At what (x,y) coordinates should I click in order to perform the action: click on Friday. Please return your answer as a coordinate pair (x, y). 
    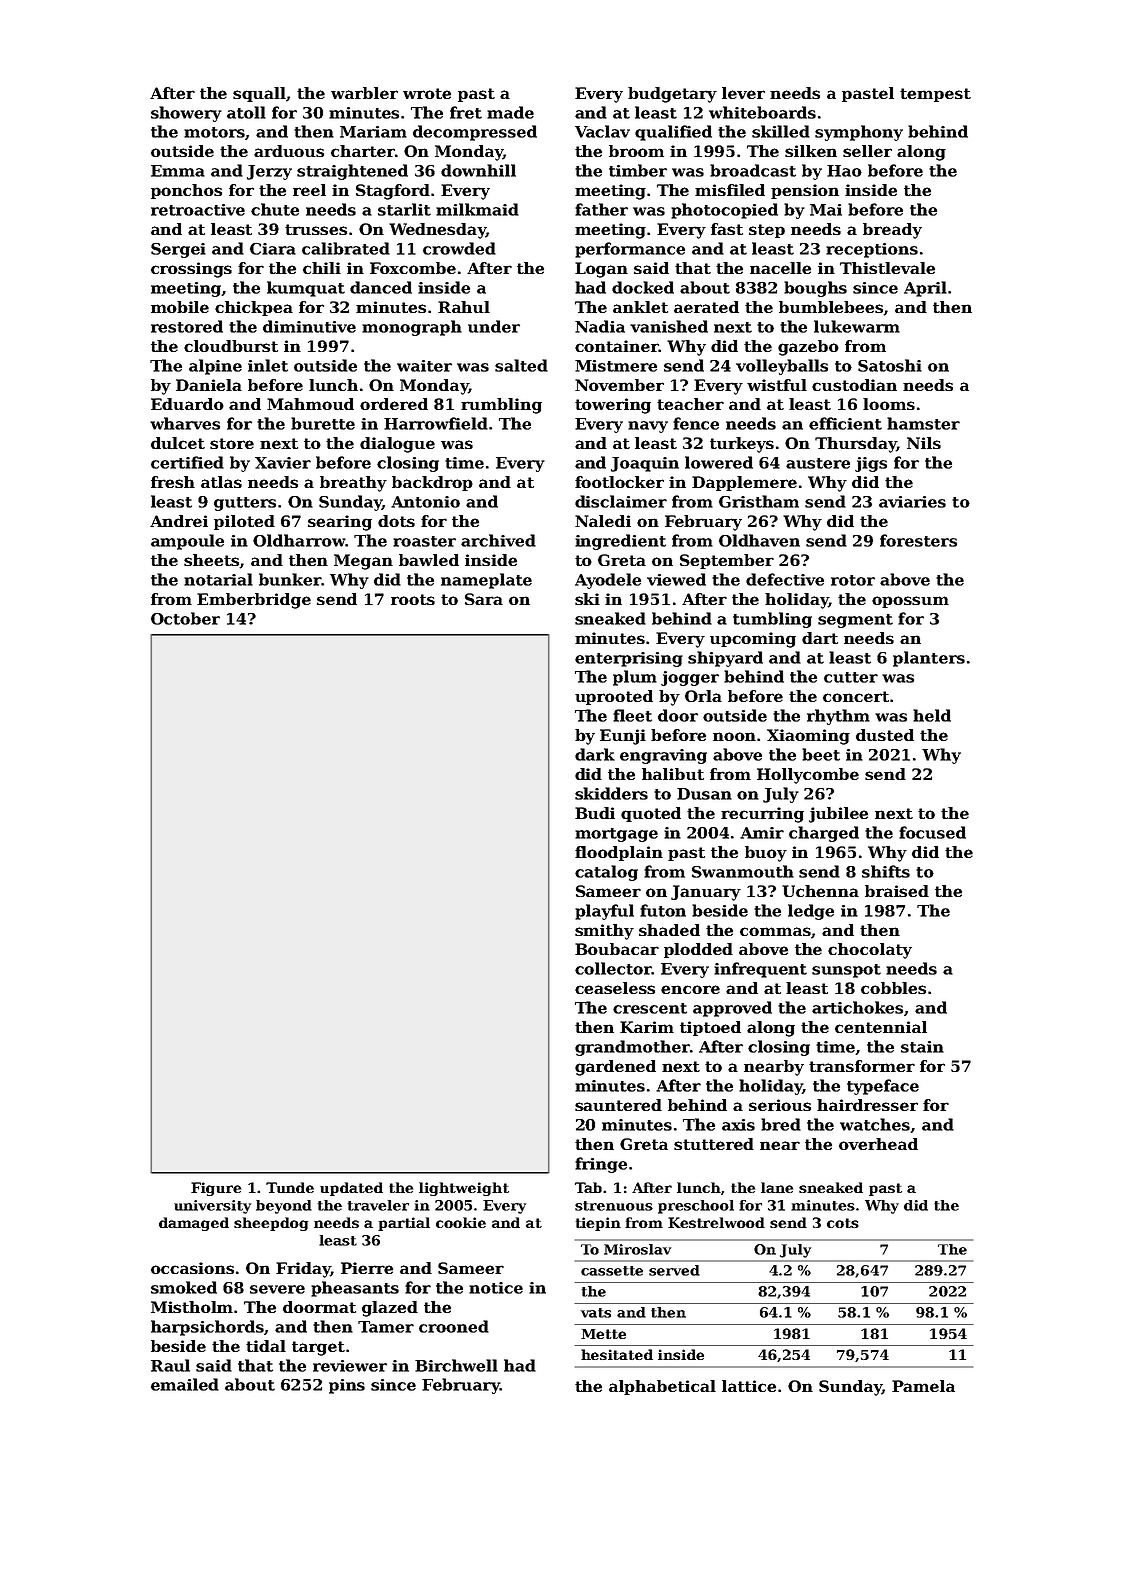
    Looking at the image, I should click on (303, 1270).
